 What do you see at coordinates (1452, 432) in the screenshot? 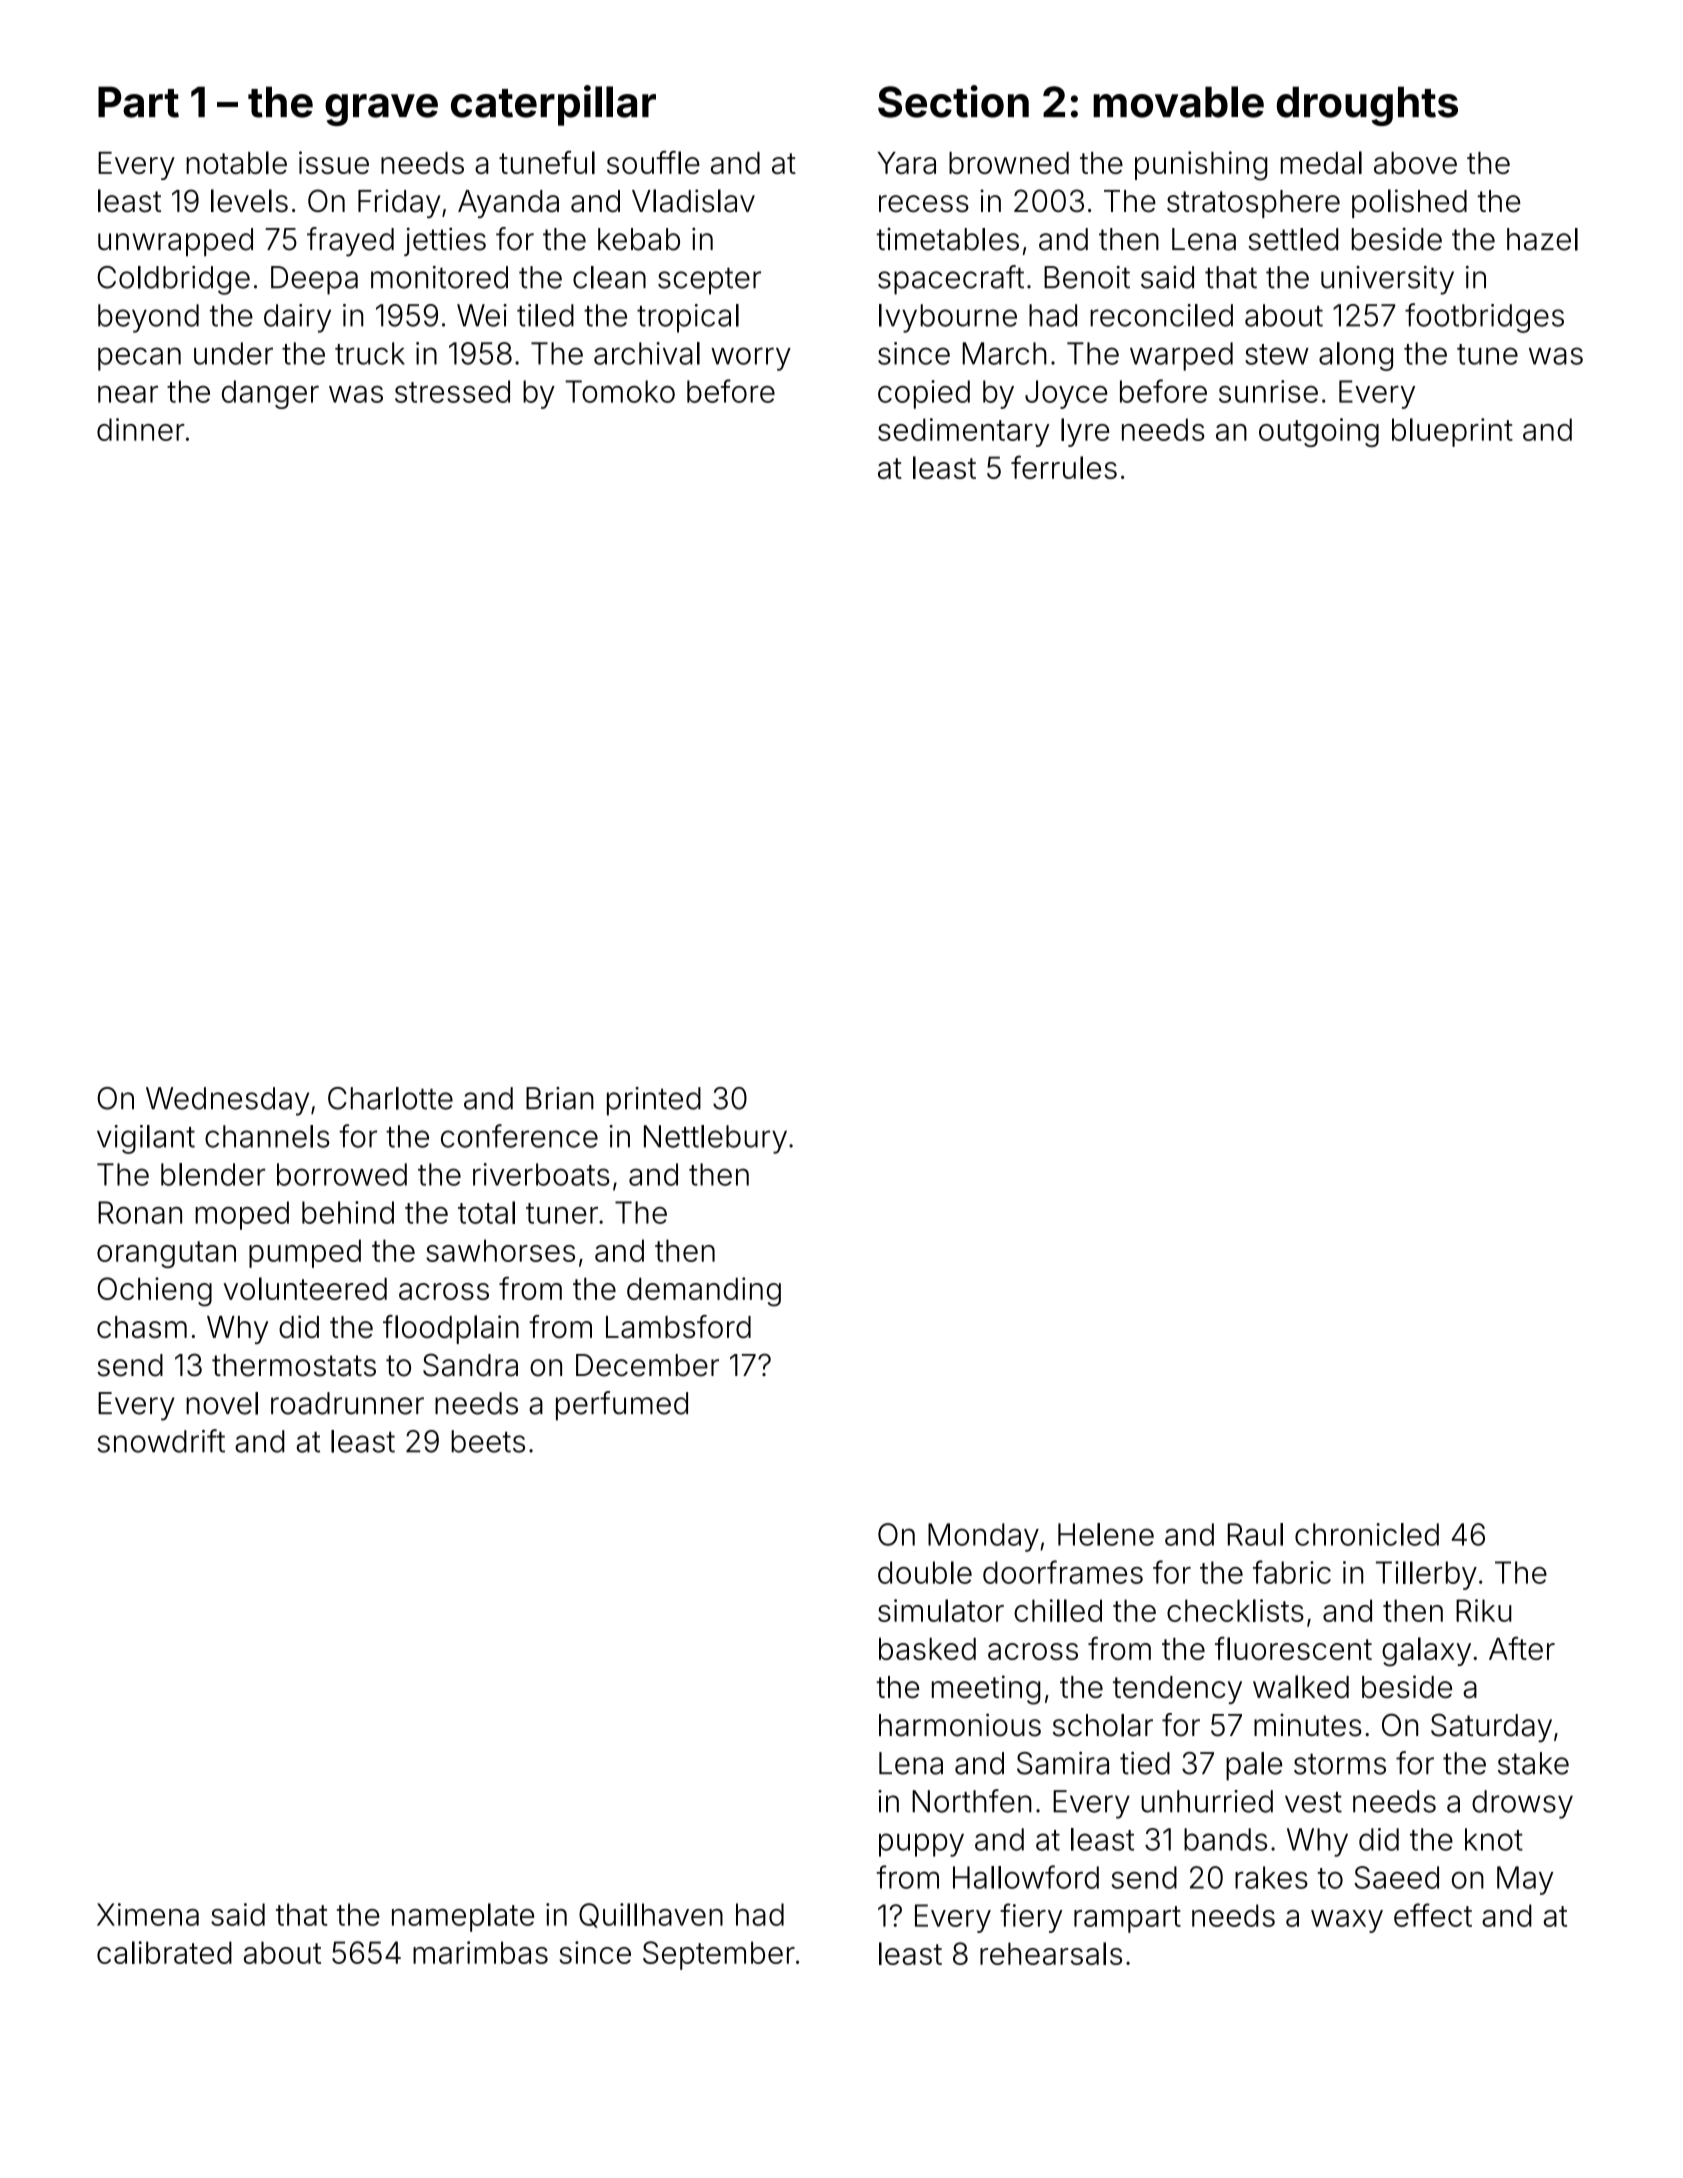
I see `blueprint` at bounding box center [1452, 432].
